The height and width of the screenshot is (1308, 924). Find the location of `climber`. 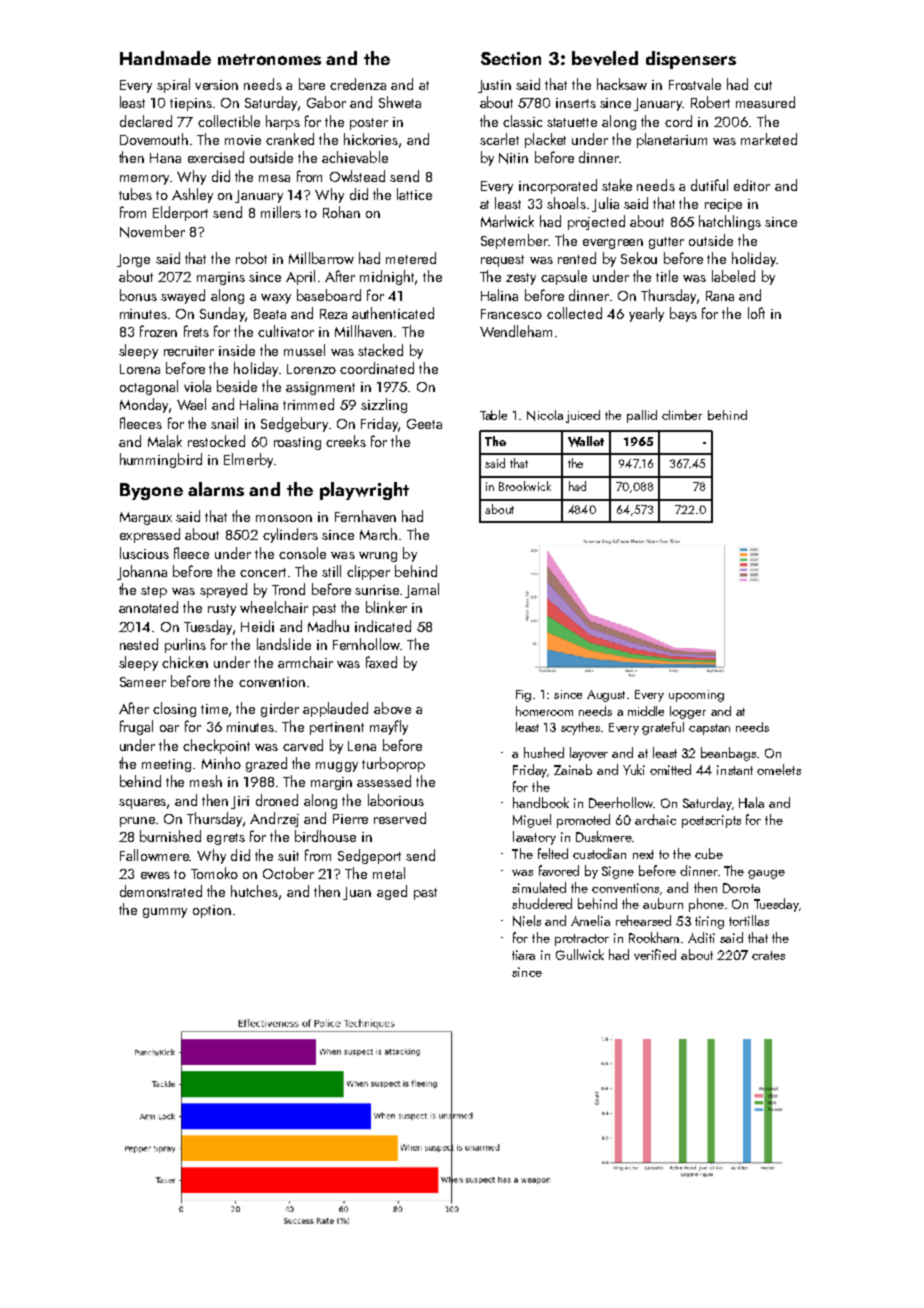

climber is located at coordinates (682, 415).
